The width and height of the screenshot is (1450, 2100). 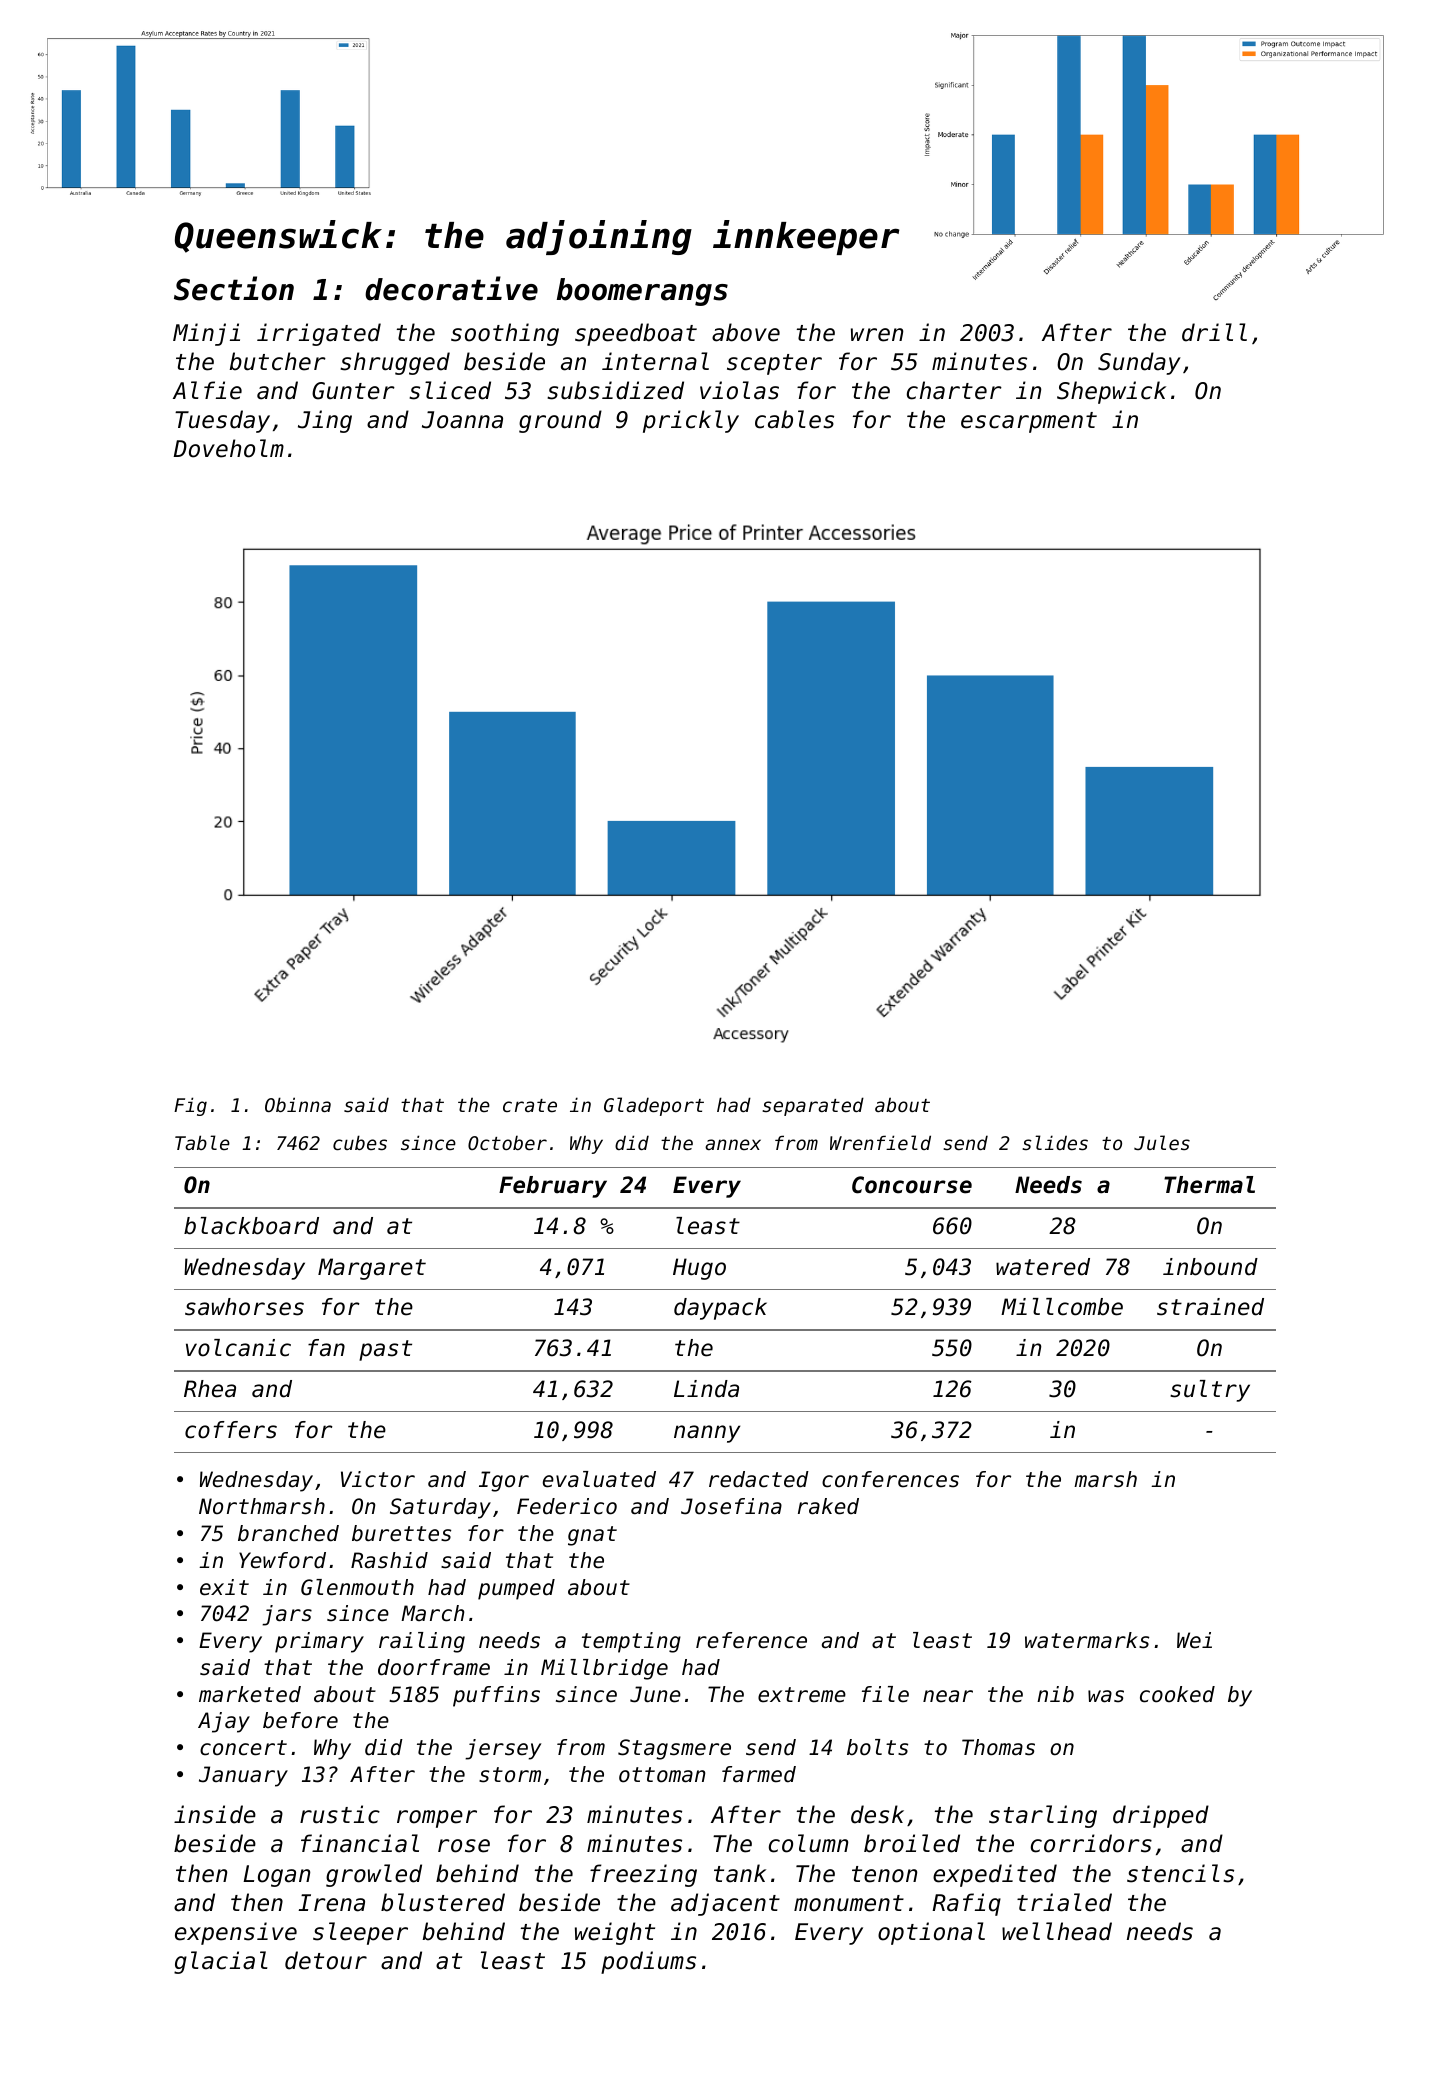 I want to click on prickly, so click(x=691, y=421).
